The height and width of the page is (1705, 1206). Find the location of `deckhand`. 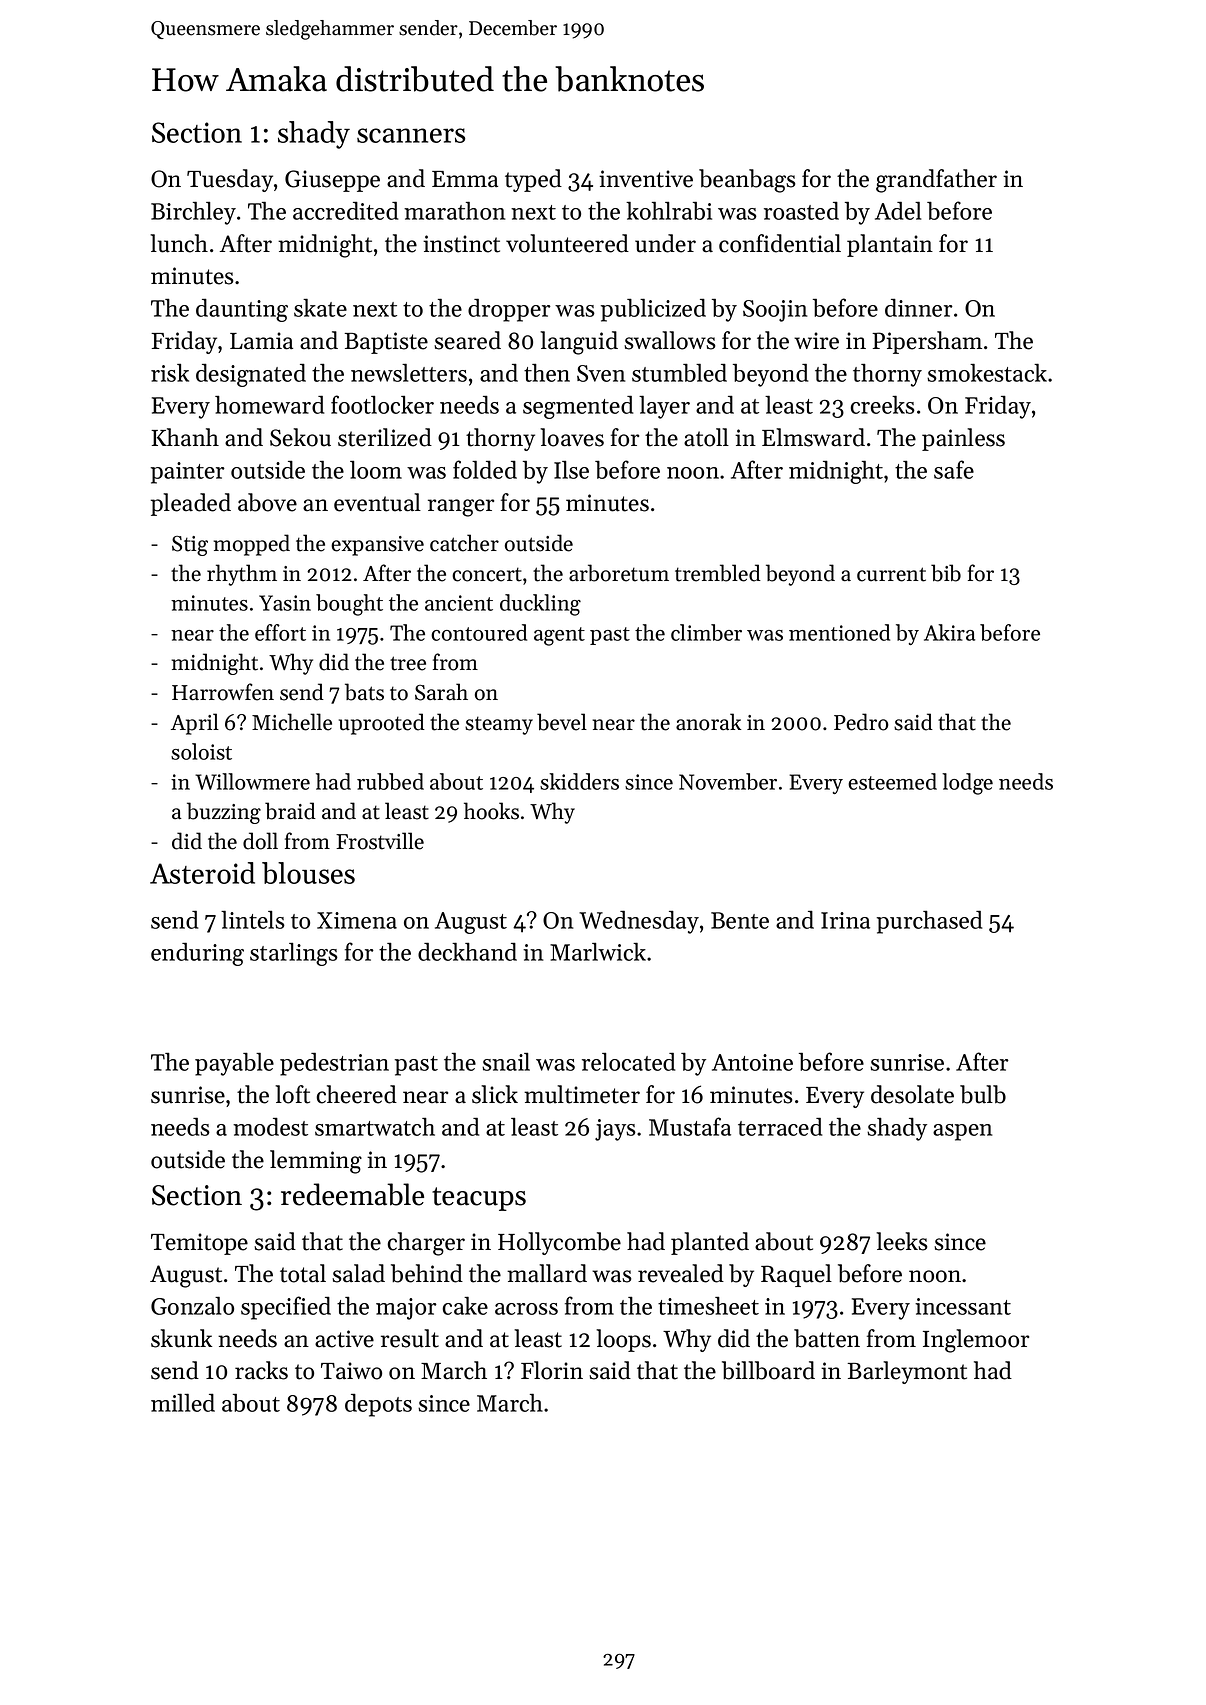

deckhand is located at coordinates (467, 951).
